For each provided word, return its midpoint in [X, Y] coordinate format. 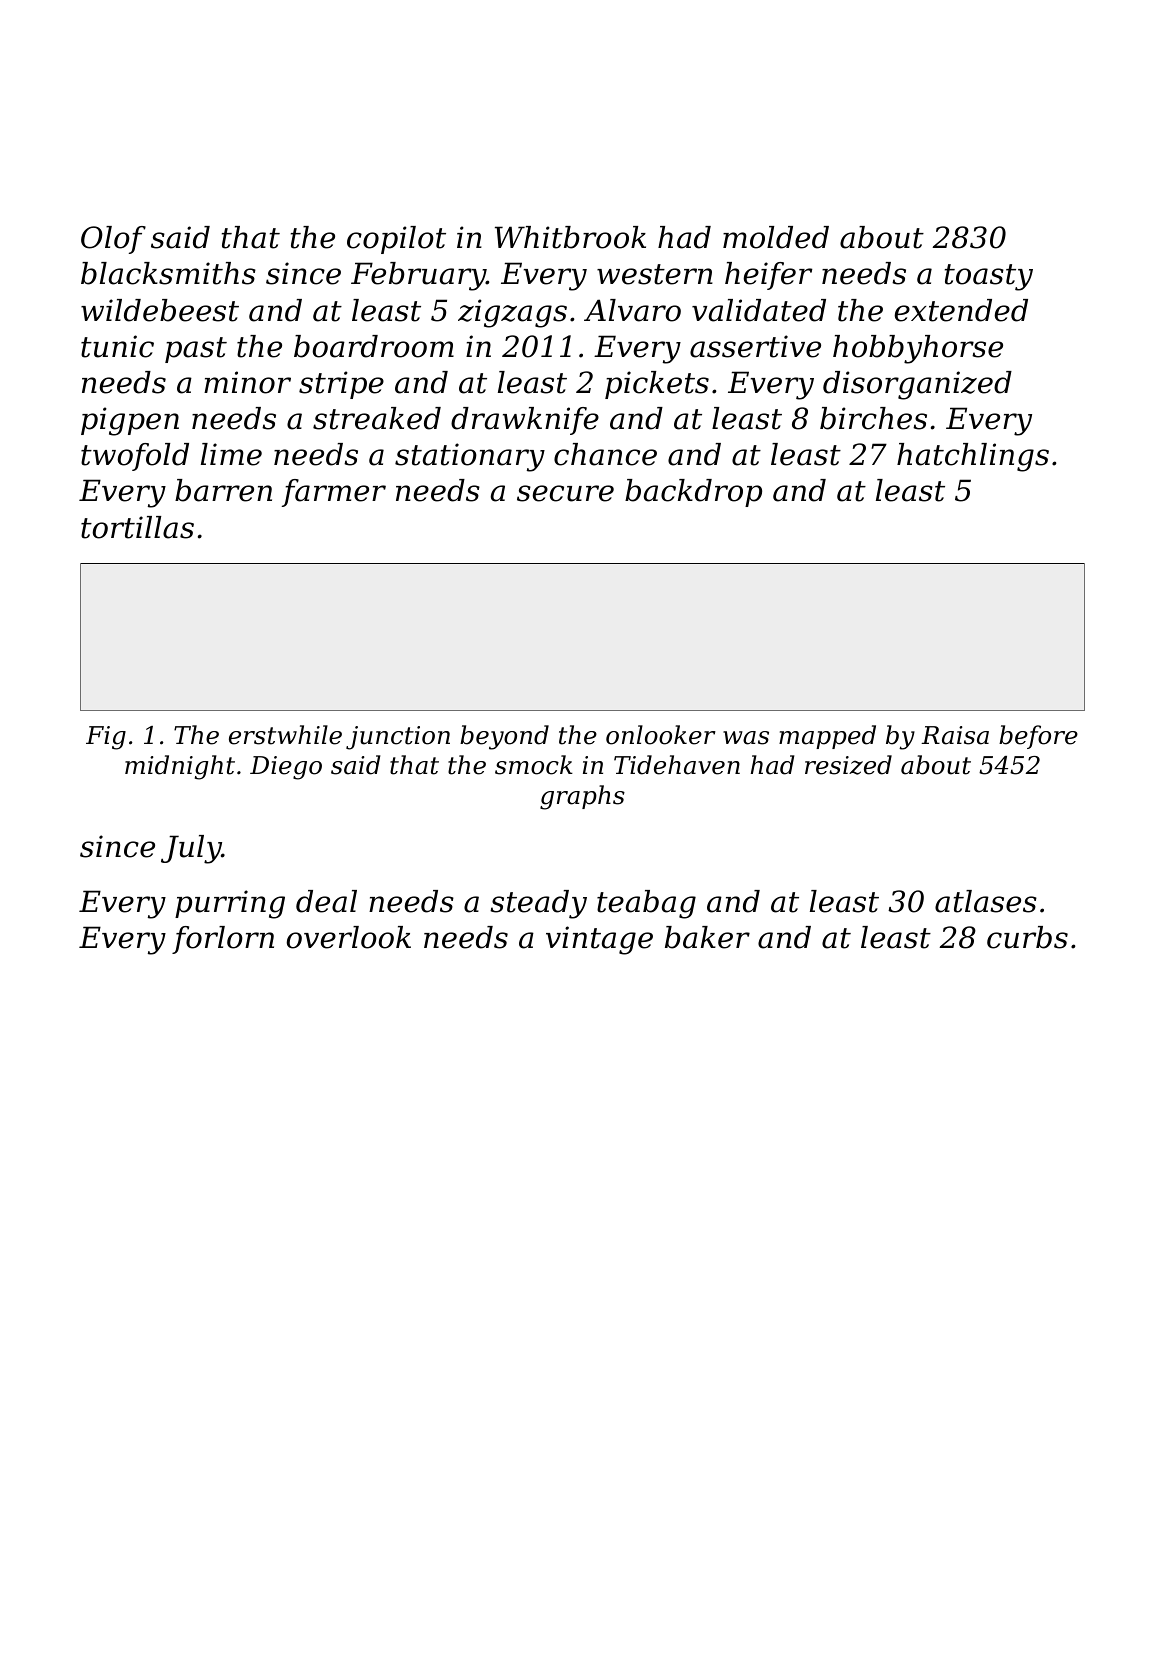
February [418, 276]
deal [326, 901]
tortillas [137, 527]
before [1038, 737]
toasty [989, 277]
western [655, 274]
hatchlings [973, 457]
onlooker [661, 735]
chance [605, 454]
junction [398, 738]
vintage [599, 940]
